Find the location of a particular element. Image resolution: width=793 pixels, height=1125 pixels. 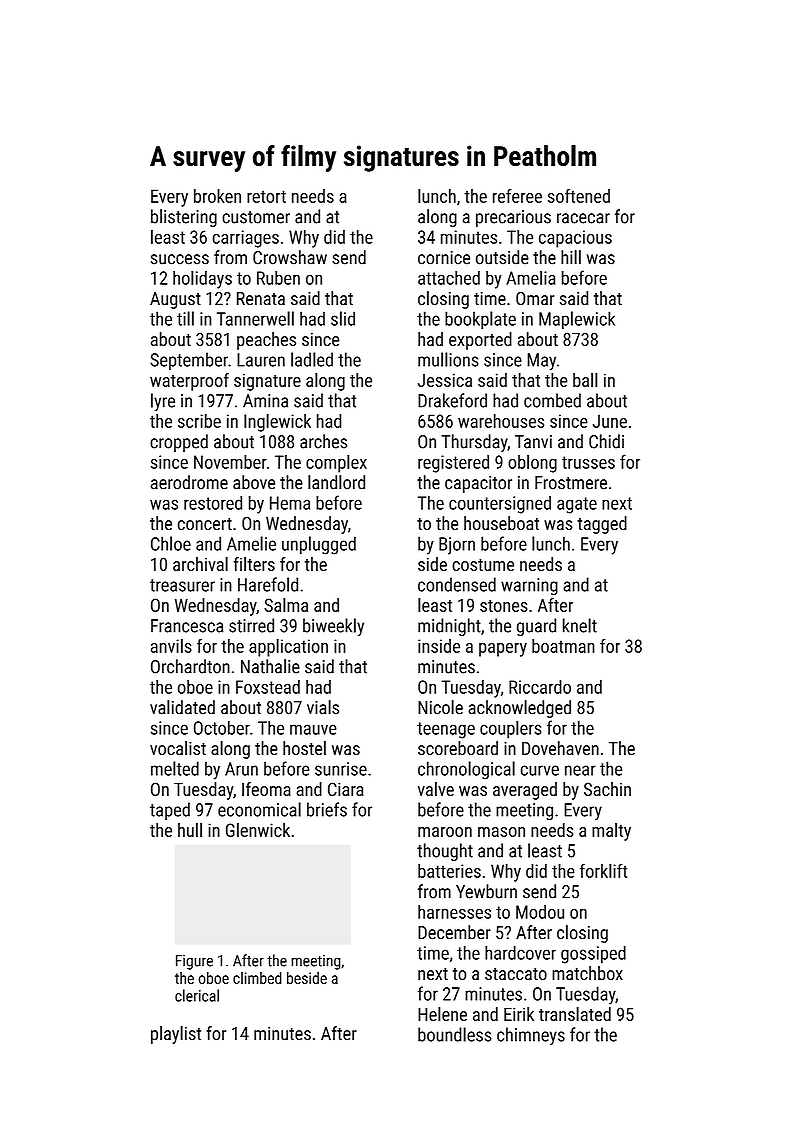

Chidi is located at coordinates (606, 441).
